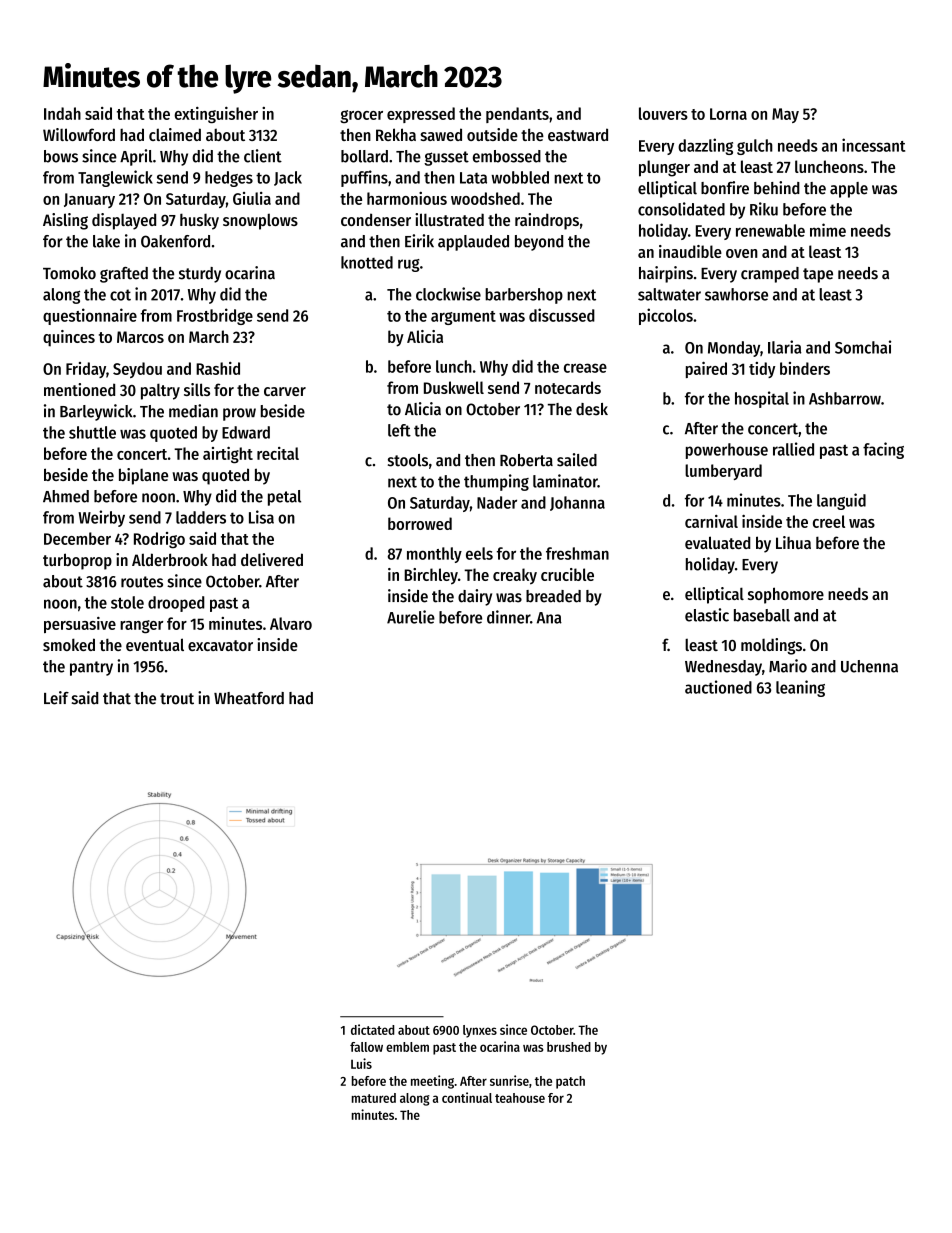 Image resolution: width=952 pixels, height=1233 pixels. I want to click on Lorna, so click(728, 114).
